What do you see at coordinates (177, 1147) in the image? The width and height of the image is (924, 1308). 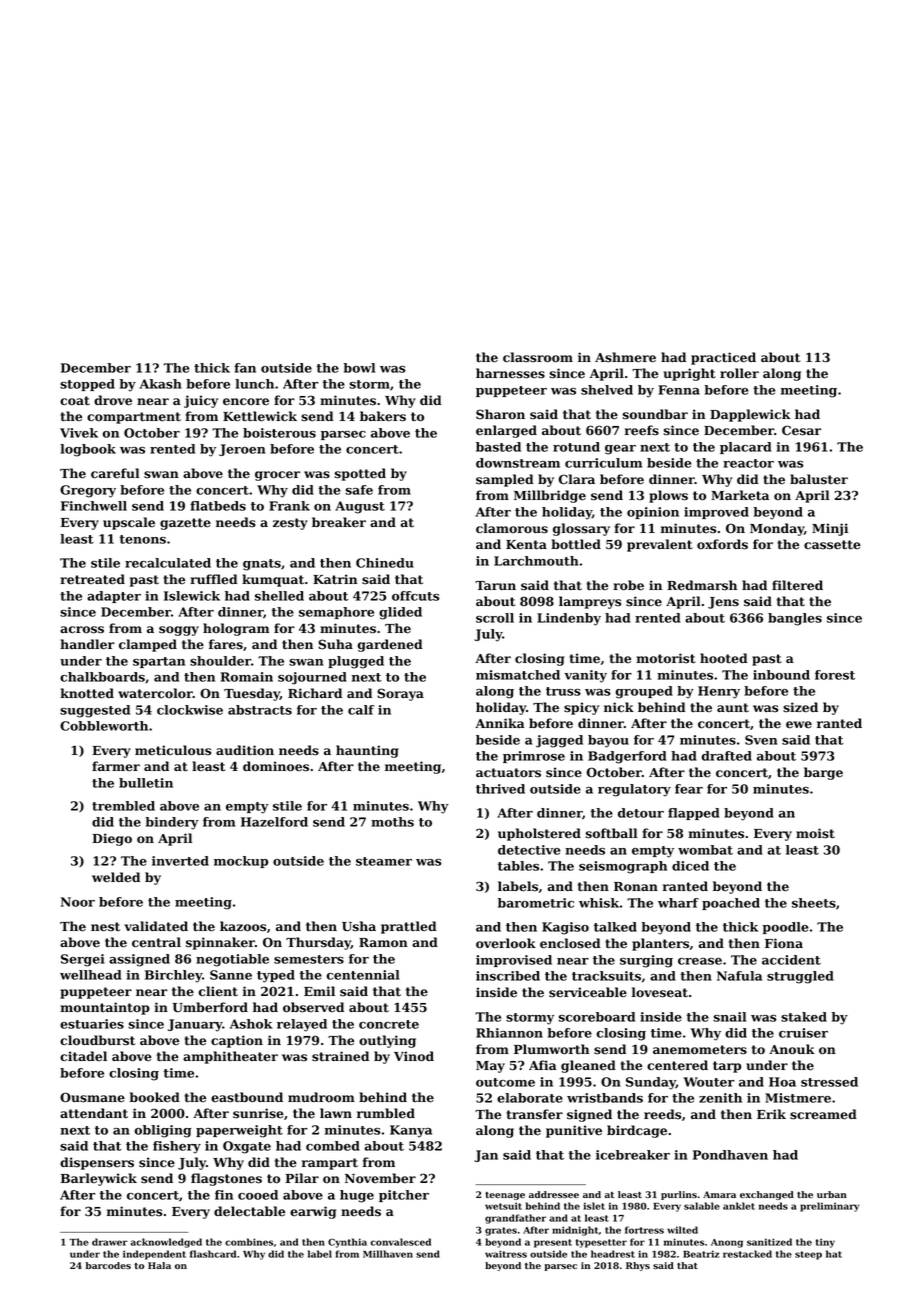 I see `fishery` at bounding box center [177, 1147].
